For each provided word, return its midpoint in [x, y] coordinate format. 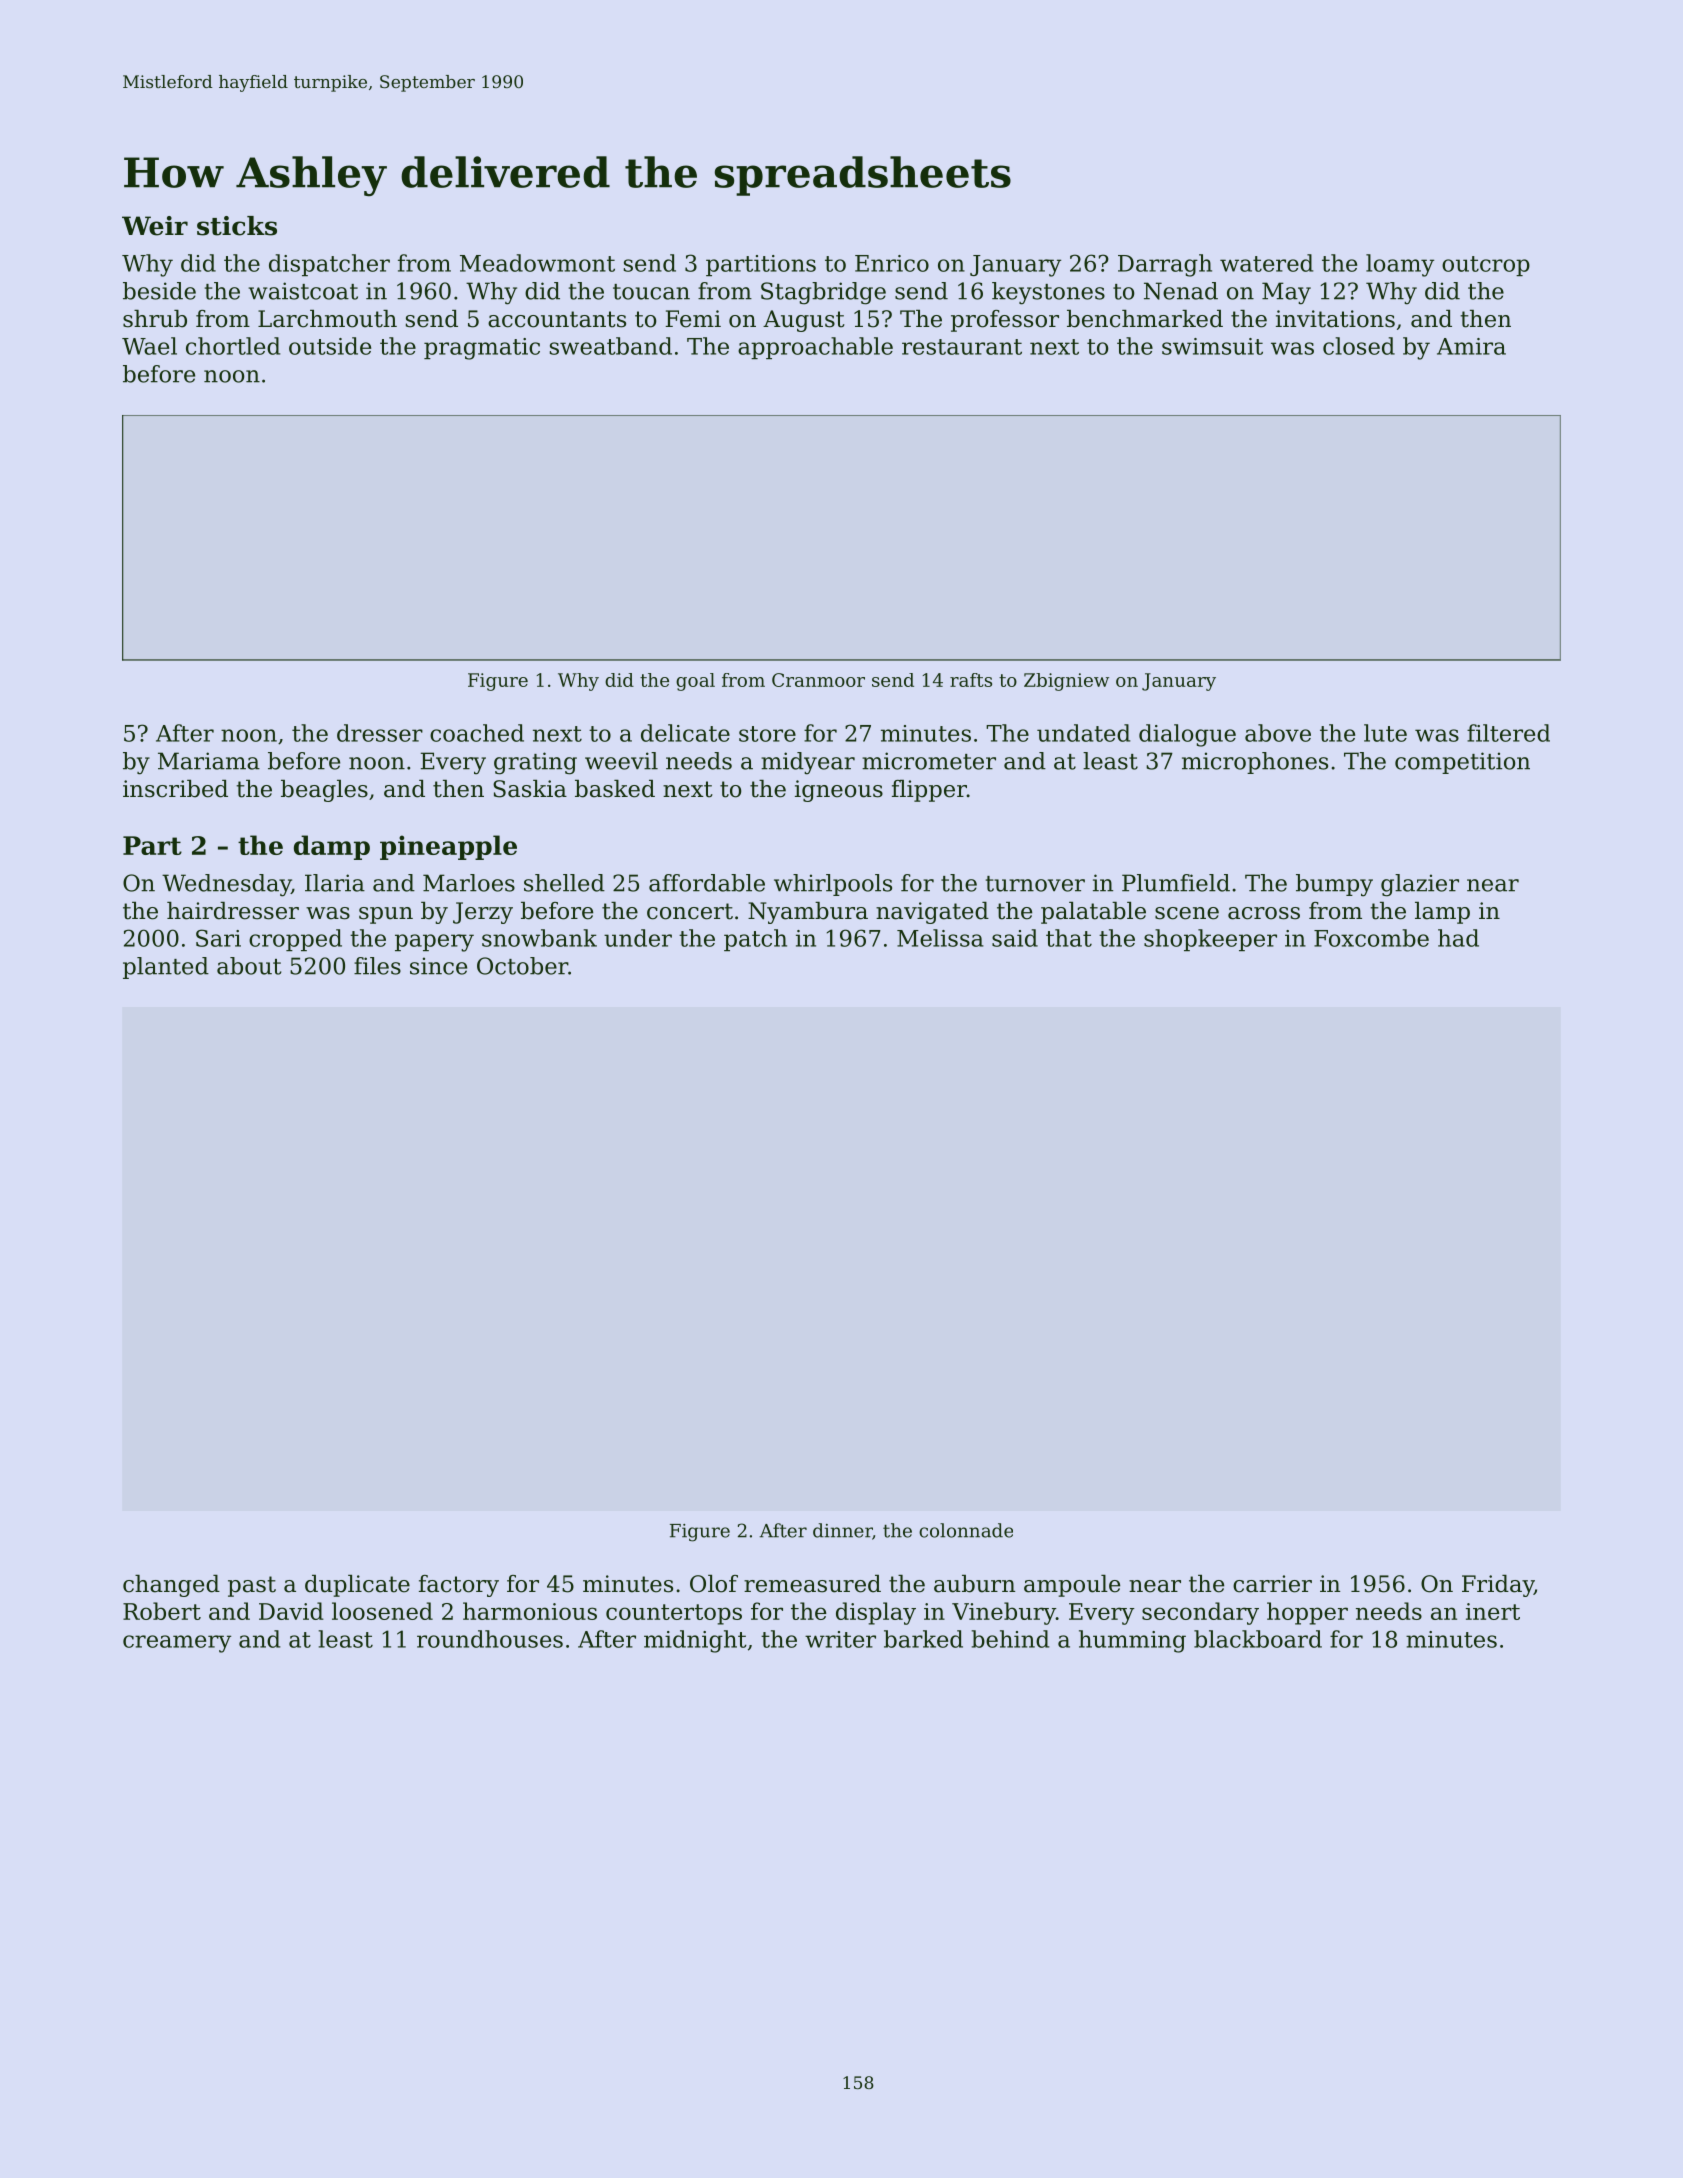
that [1069, 938]
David [291, 1611]
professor [1005, 321]
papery [434, 943]
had [1458, 938]
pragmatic [482, 349]
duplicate [357, 1586]
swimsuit [1212, 346]
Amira [1471, 346]
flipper [929, 791]
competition [1462, 763]
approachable [815, 348]
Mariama [209, 761]
